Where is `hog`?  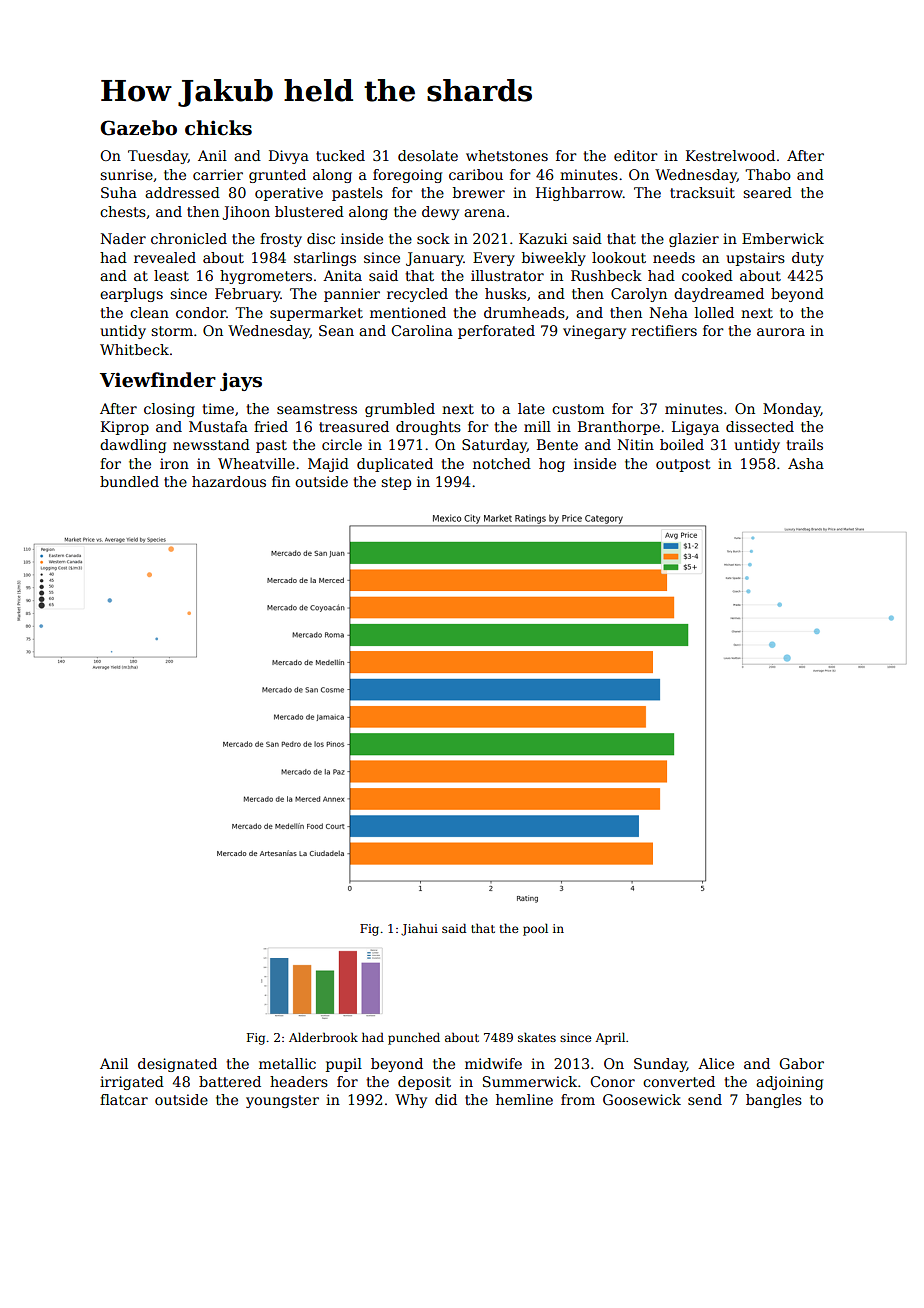 hog is located at coordinates (552, 465).
